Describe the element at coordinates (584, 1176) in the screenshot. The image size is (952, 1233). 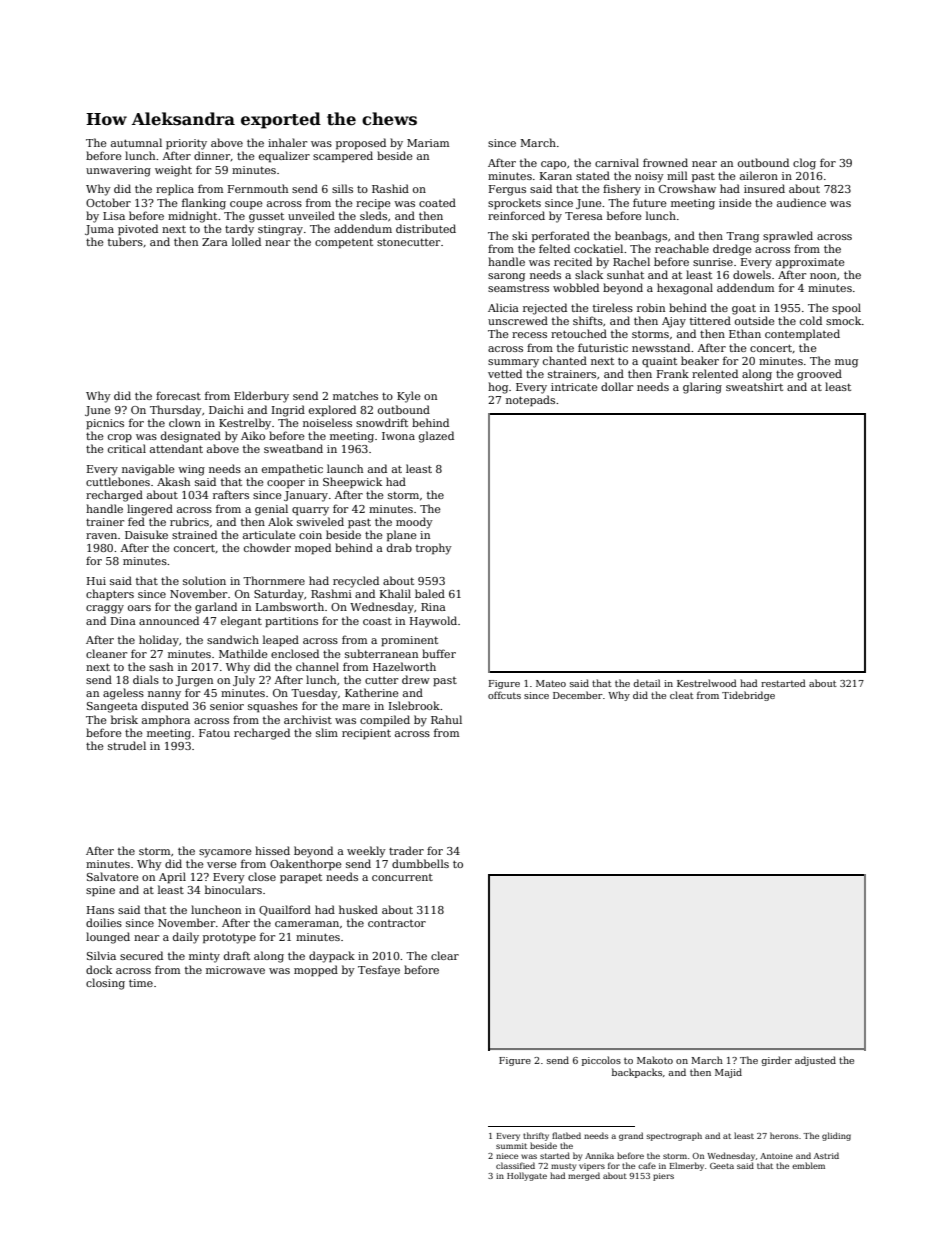
I see `merged` at that location.
